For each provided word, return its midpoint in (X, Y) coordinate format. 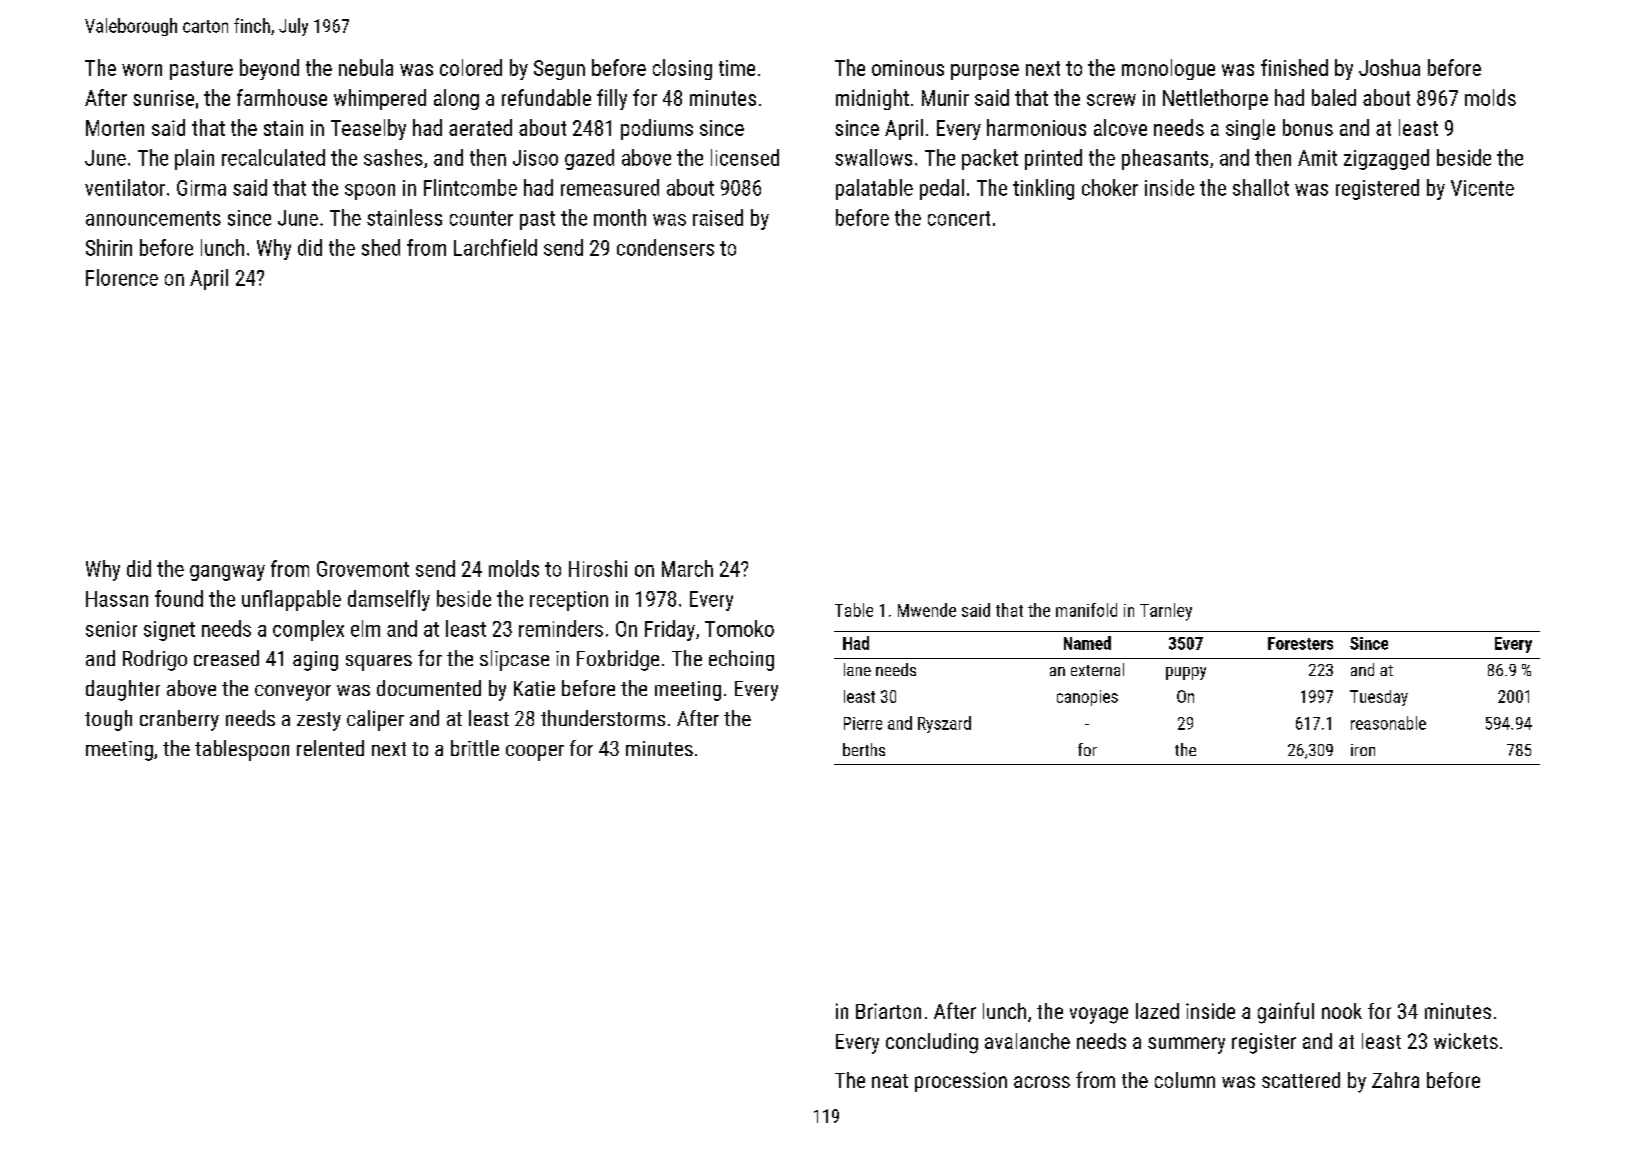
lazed (1157, 1011)
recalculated (273, 157)
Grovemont (363, 569)
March (687, 568)
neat (890, 1081)
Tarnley (1166, 612)
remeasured (610, 187)
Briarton (888, 1011)
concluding (932, 1043)
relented (330, 748)
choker (1110, 187)
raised (718, 217)
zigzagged (1386, 159)
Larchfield (495, 247)
